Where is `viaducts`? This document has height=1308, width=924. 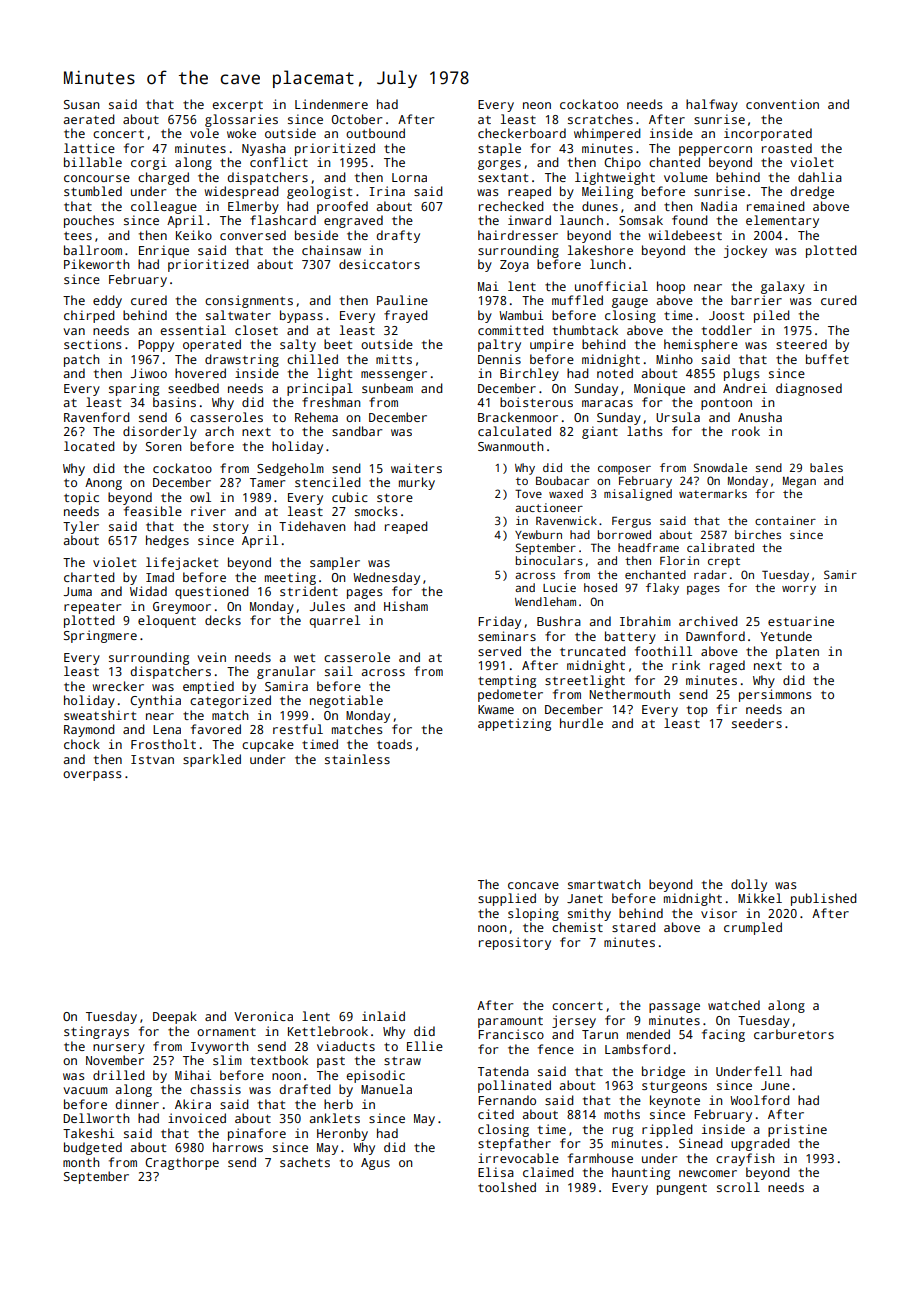 viaducts is located at coordinates (346, 1046).
